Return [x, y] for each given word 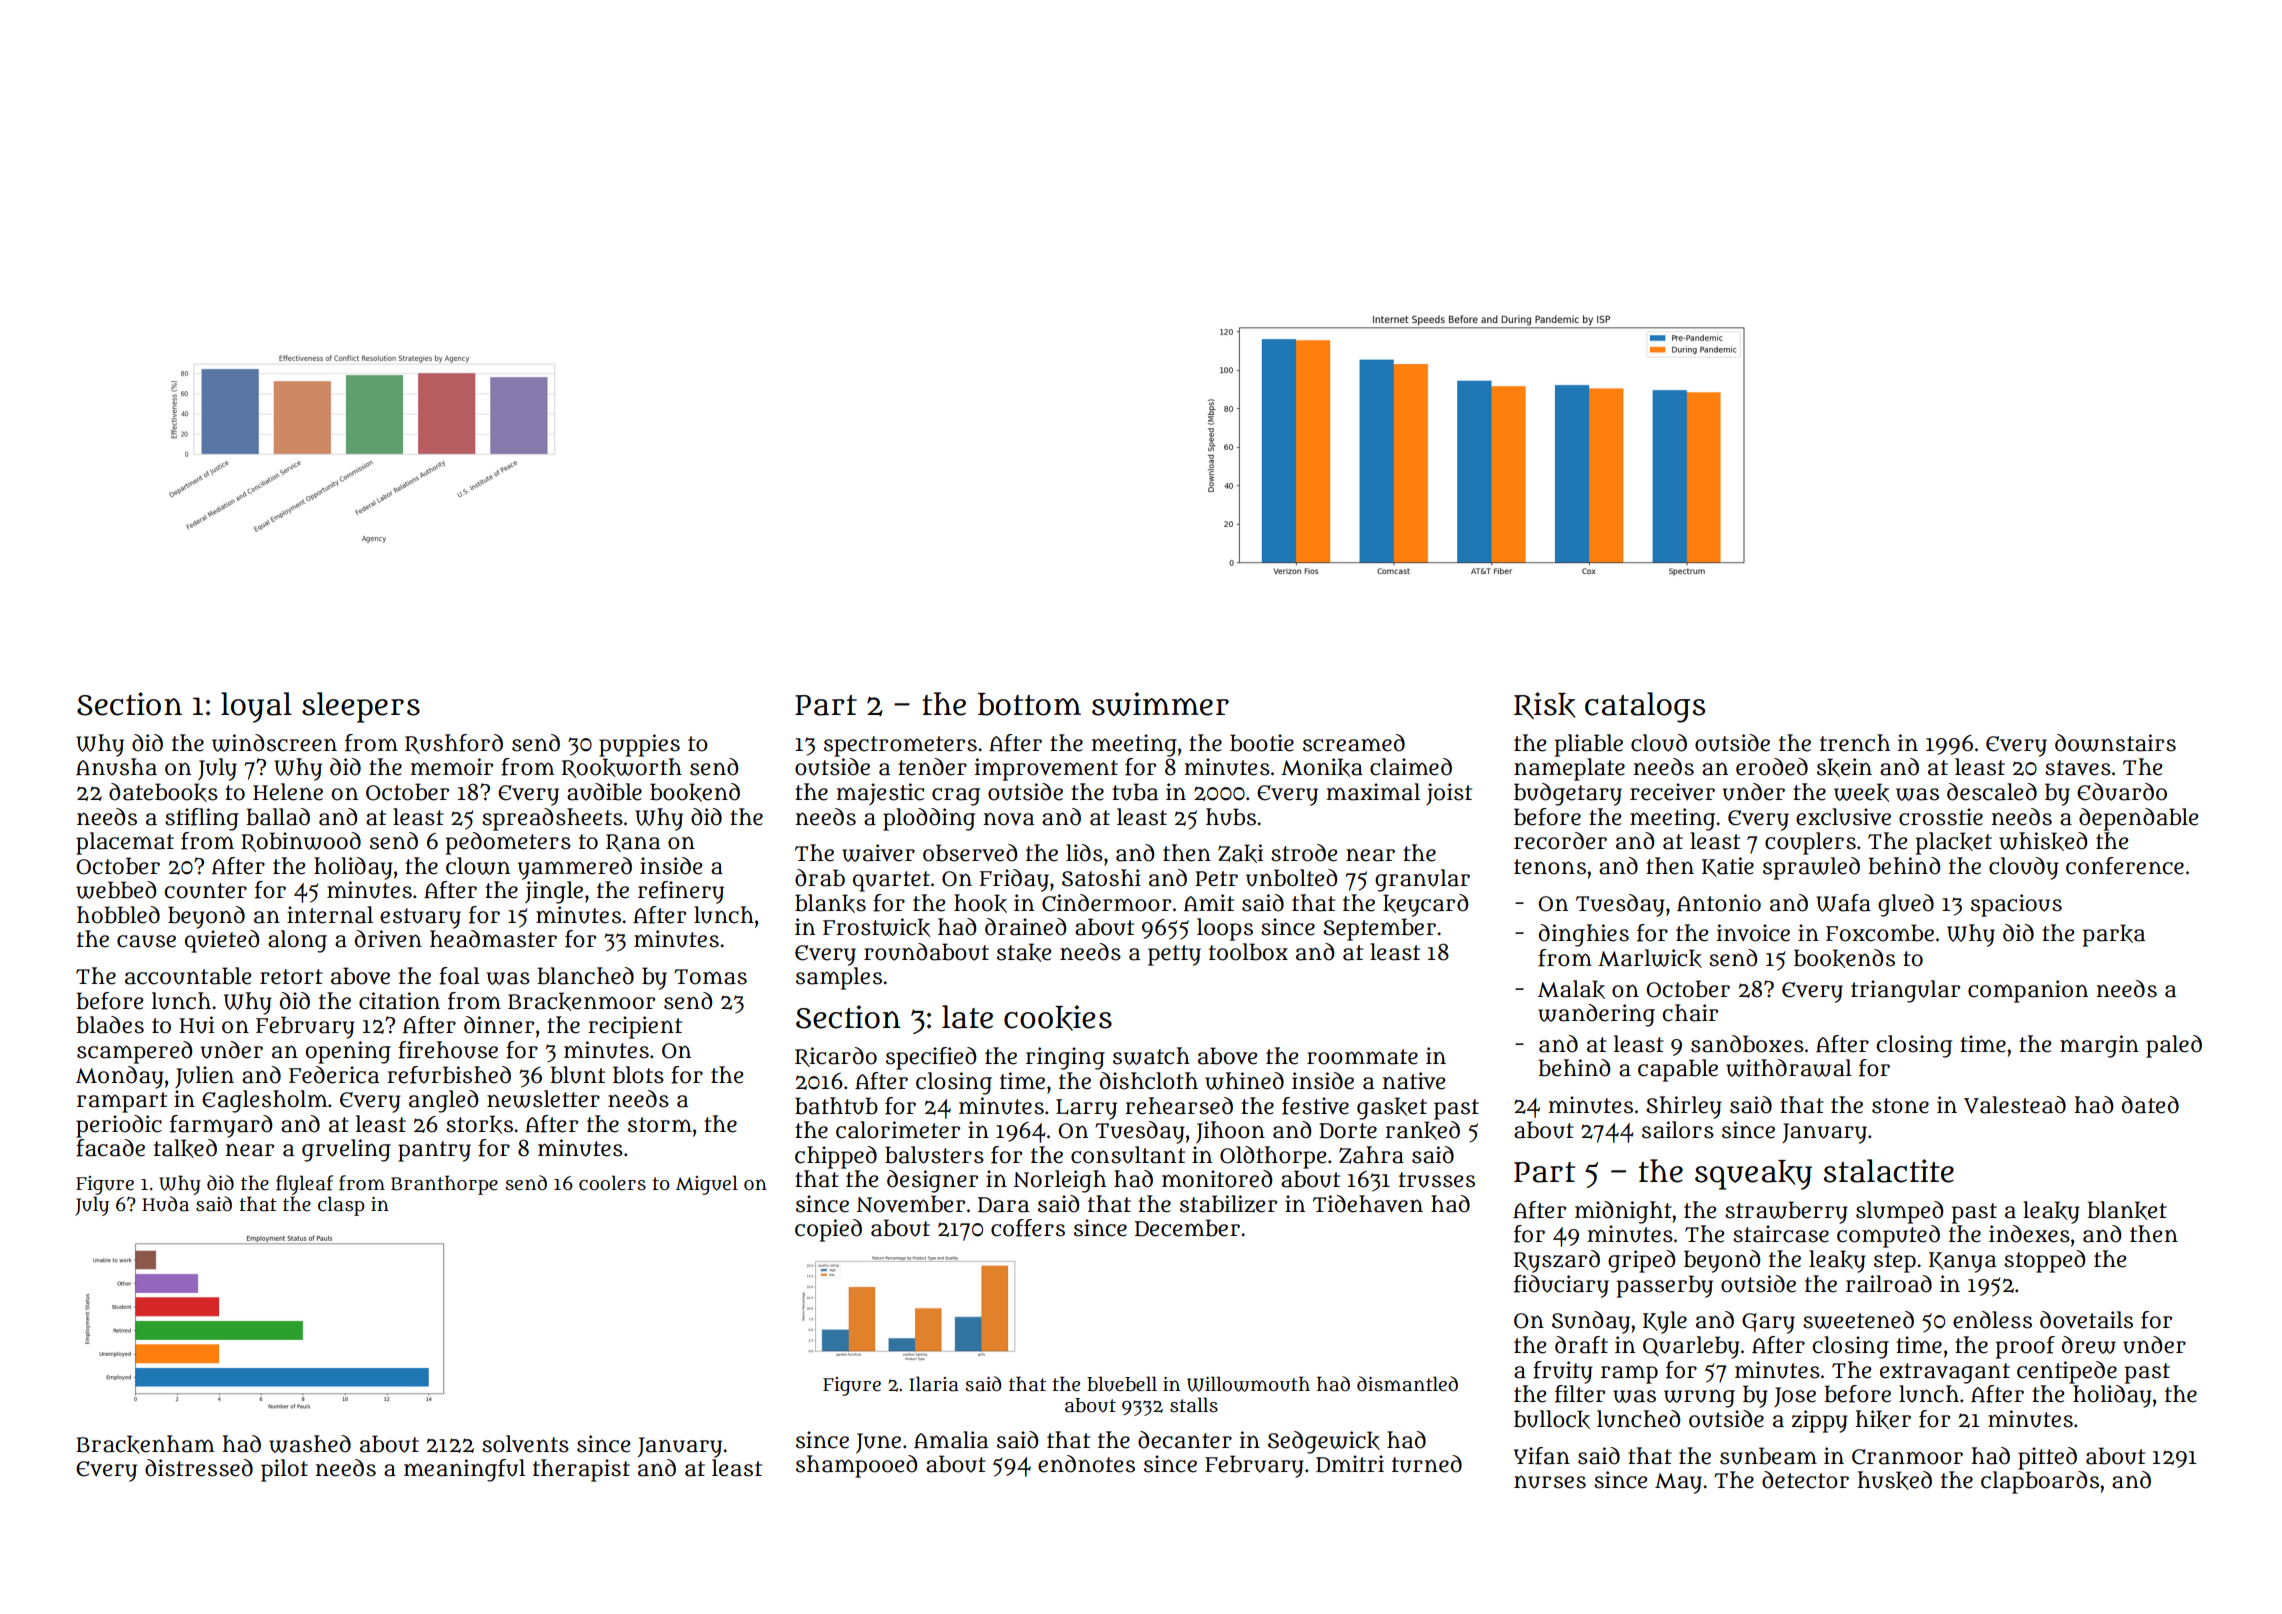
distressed [199, 1468]
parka [2114, 935]
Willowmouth [1248, 1384]
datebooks [163, 792]
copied [828, 1230]
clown [478, 866]
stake [1024, 952]
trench [1855, 743]
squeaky [1753, 1175]
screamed [1354, 743]
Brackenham [145, 1444]
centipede [2067, 1372]
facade [110, 1148]
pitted [2047, 1458]
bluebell [1122, 1384]
